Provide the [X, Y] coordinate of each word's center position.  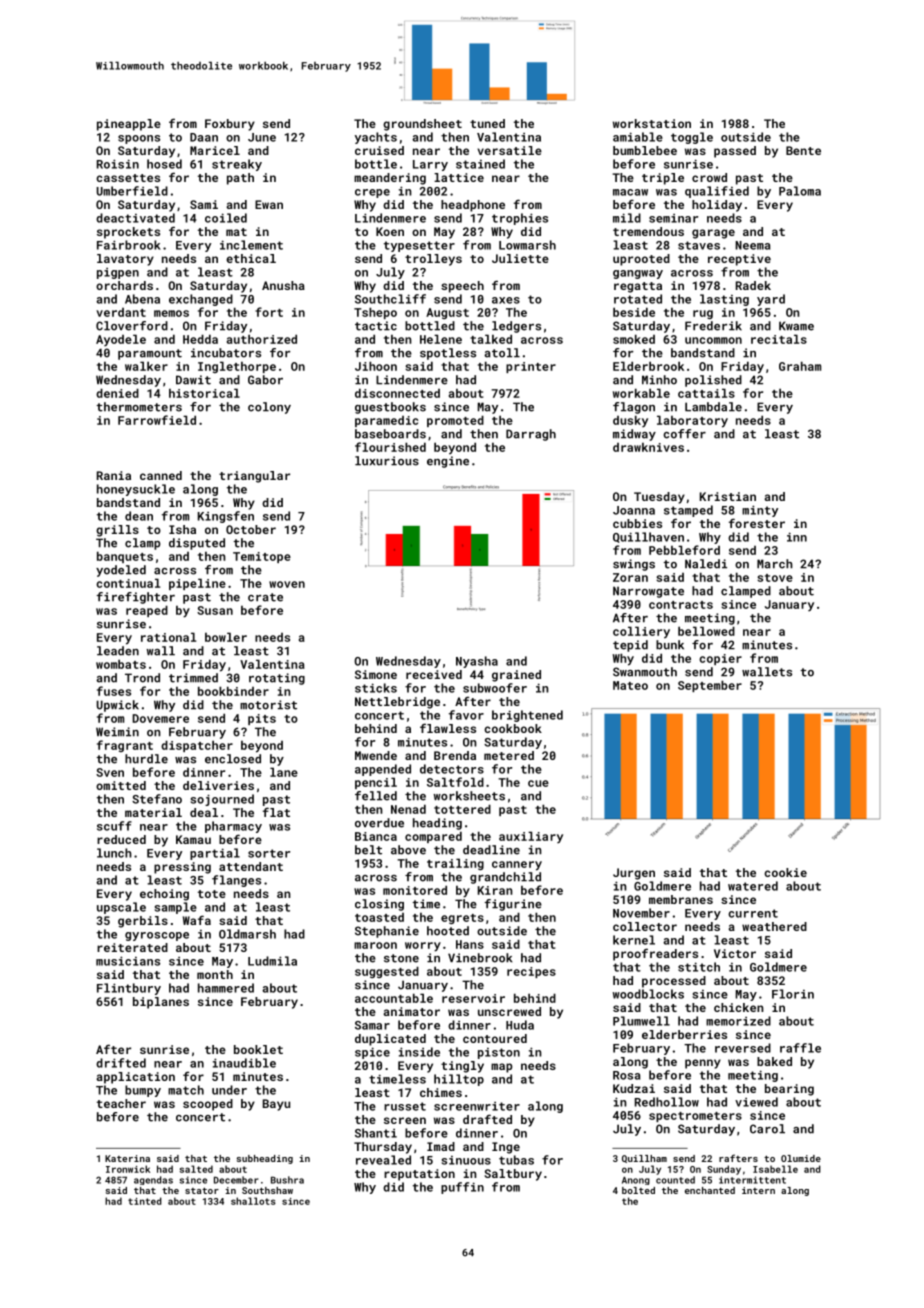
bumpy [143, 1091]
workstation [652, 123]
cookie [785, 872]
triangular [254, 477]
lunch [114, 853]
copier [720, 659]
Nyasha [477, 662]
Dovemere [160, 718]
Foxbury [230, 125]
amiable [638, 137]
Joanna [634, 510]
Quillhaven [648, 537]
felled [376, 796]
